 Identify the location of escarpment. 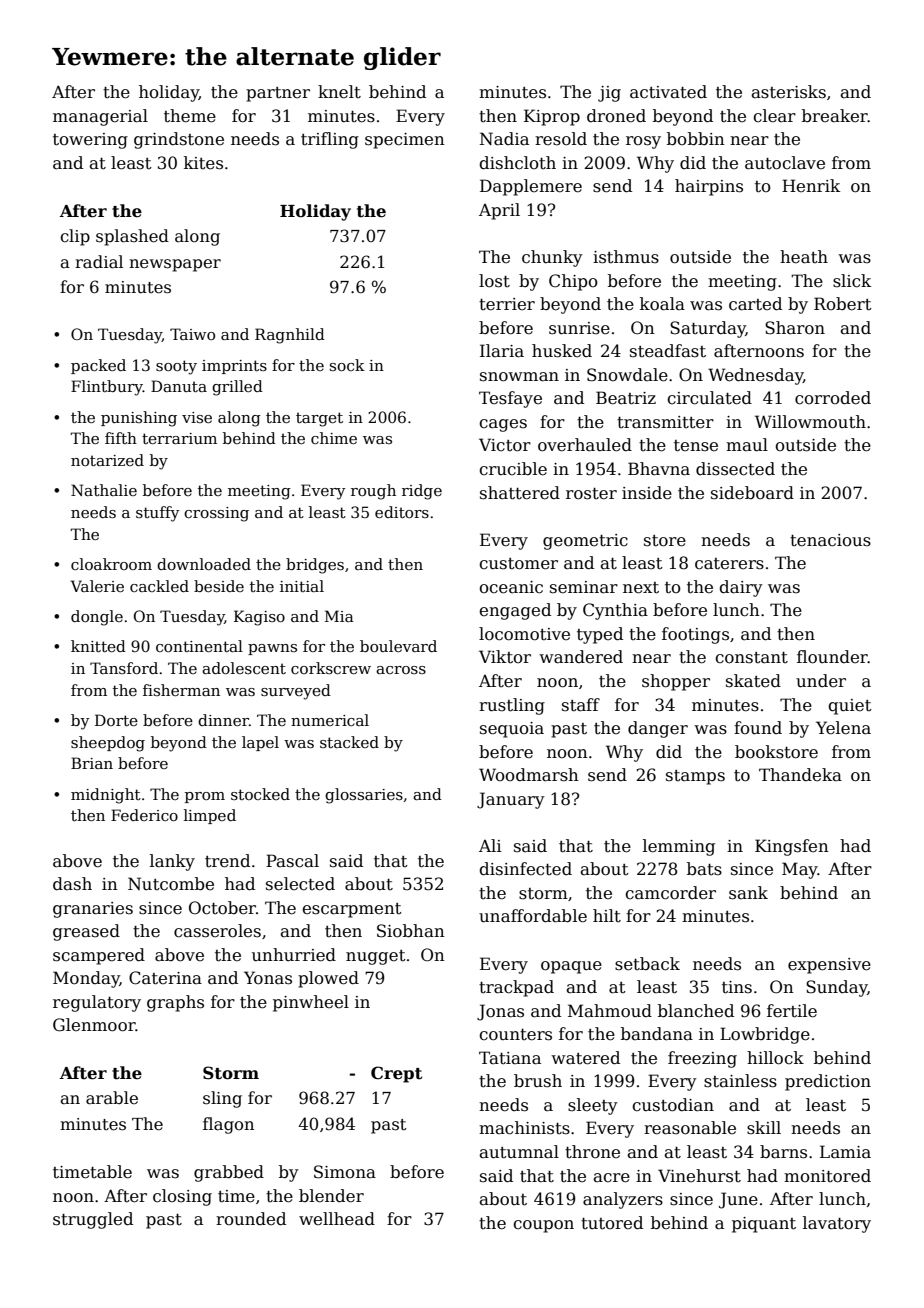
(352, 910).
